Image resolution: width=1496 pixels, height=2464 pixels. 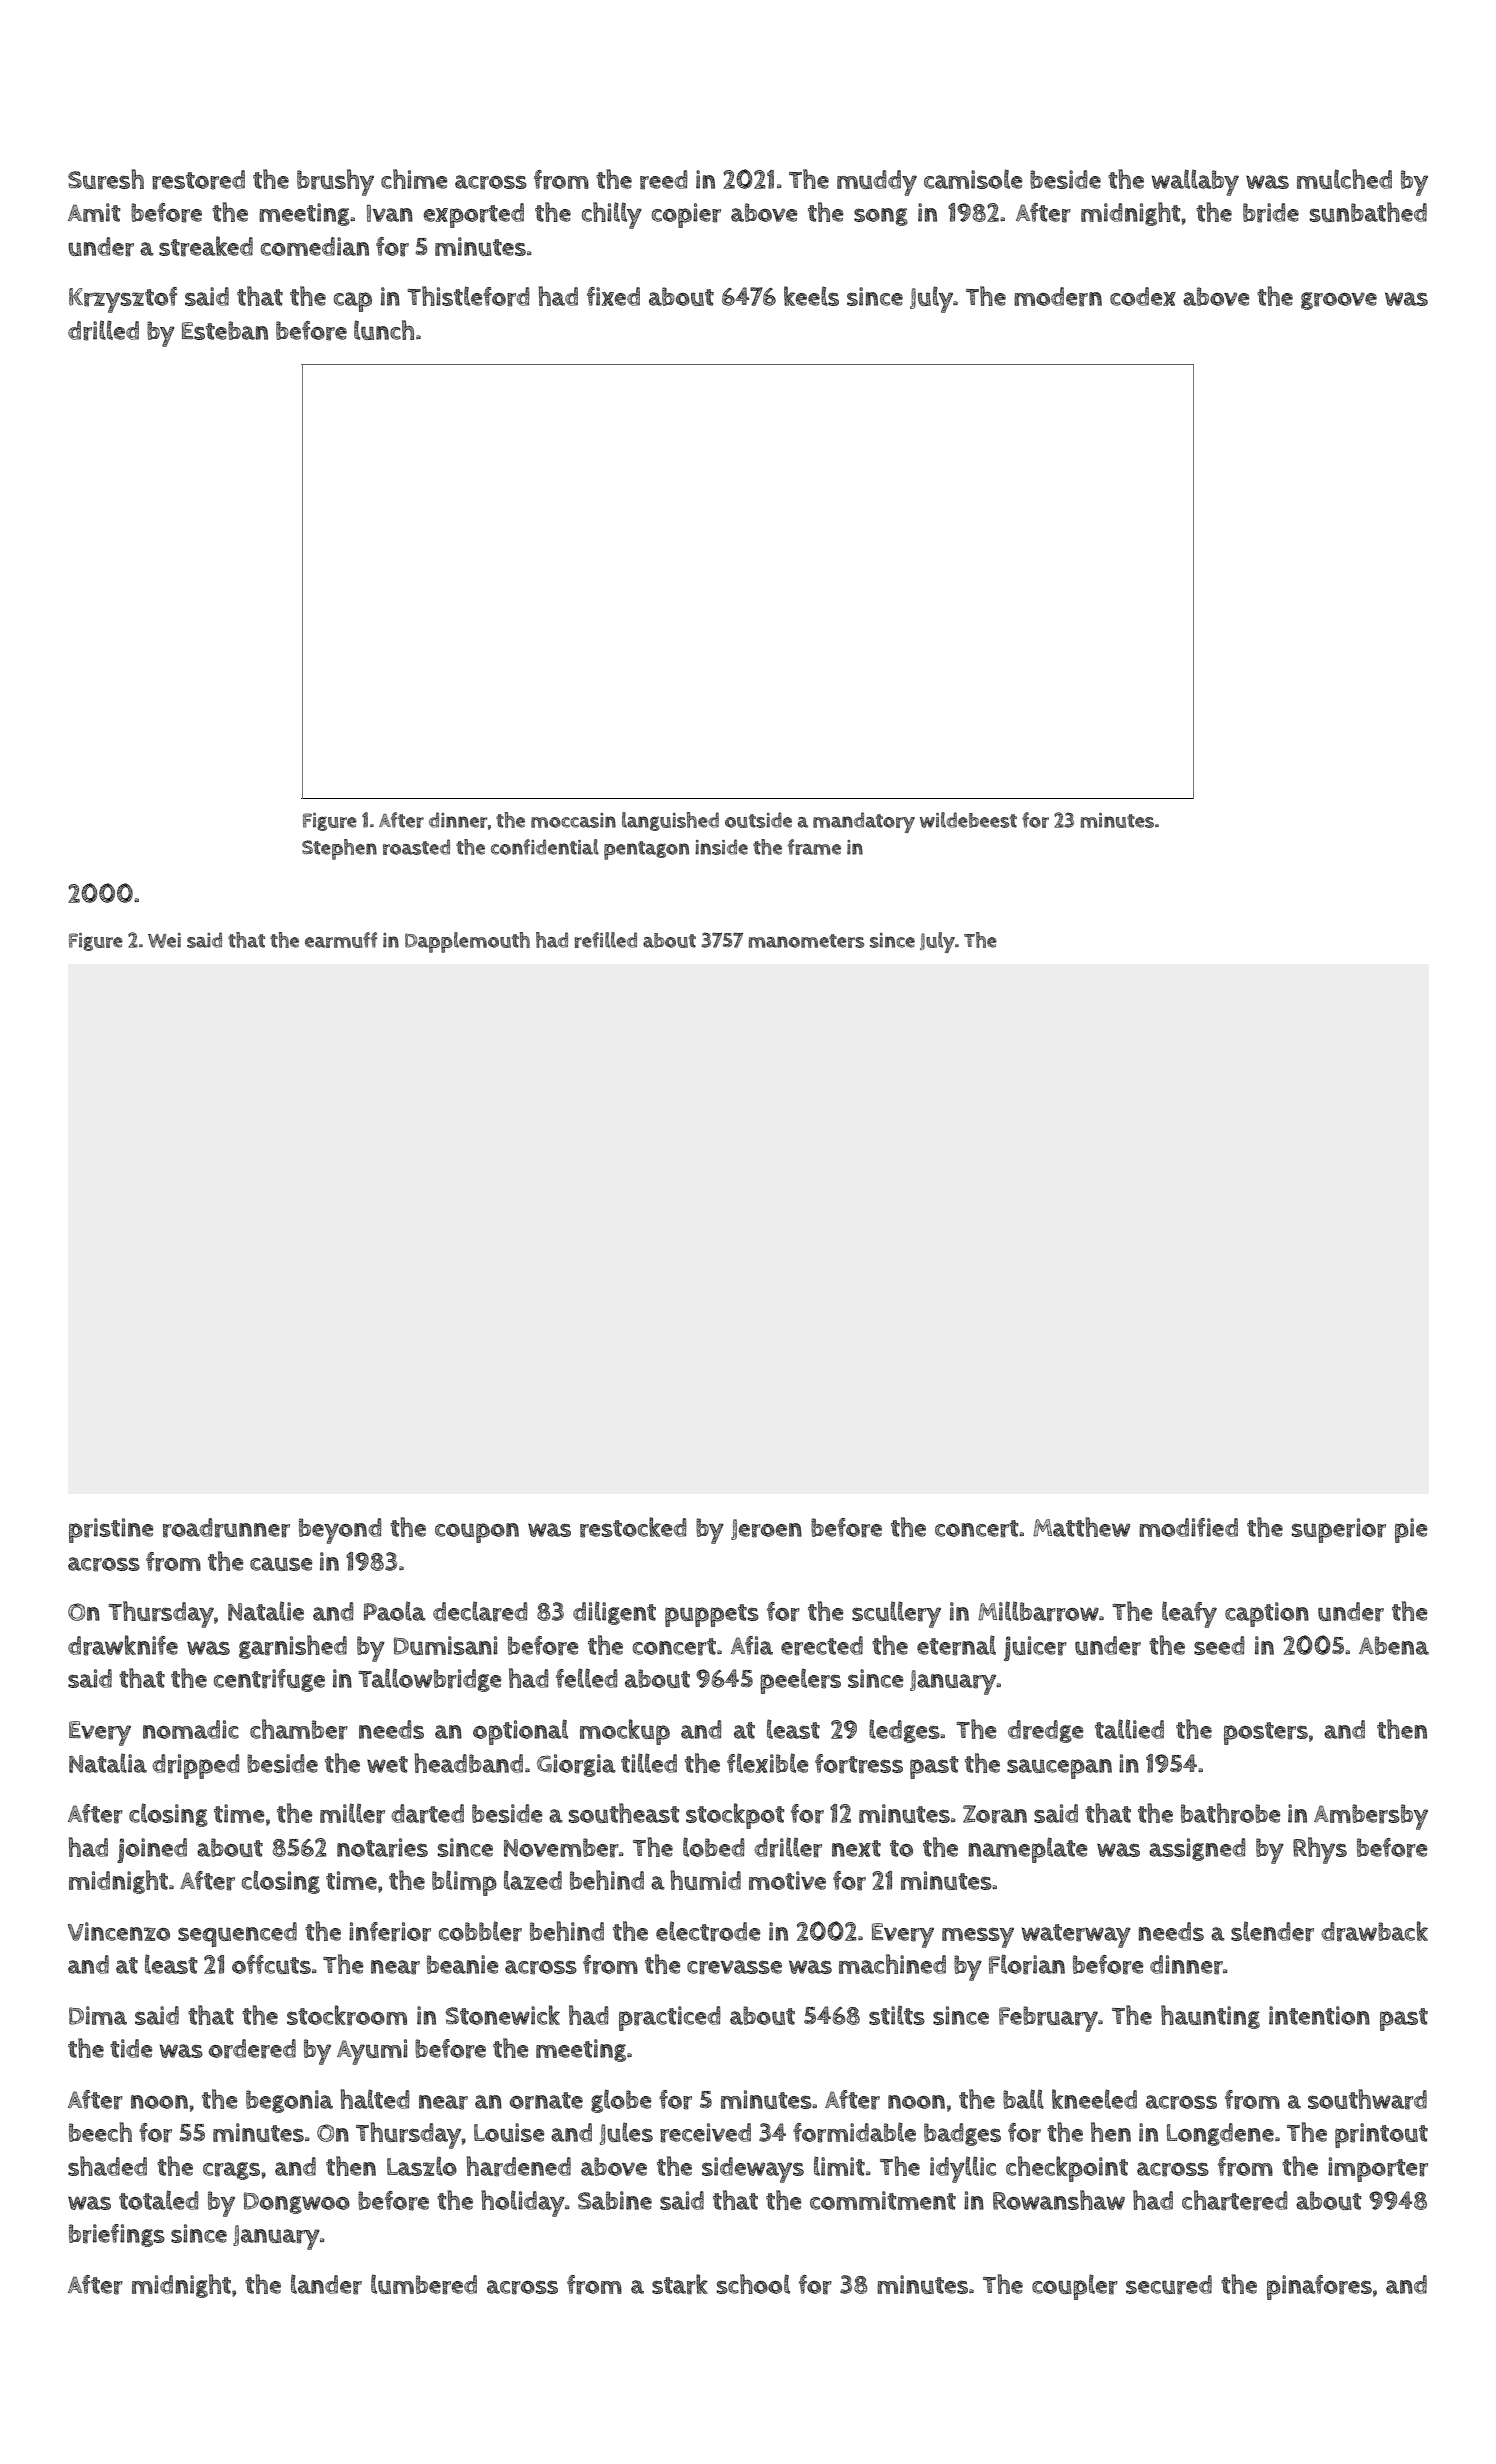 I want to click on brushy, so click(x=335, y=182).
